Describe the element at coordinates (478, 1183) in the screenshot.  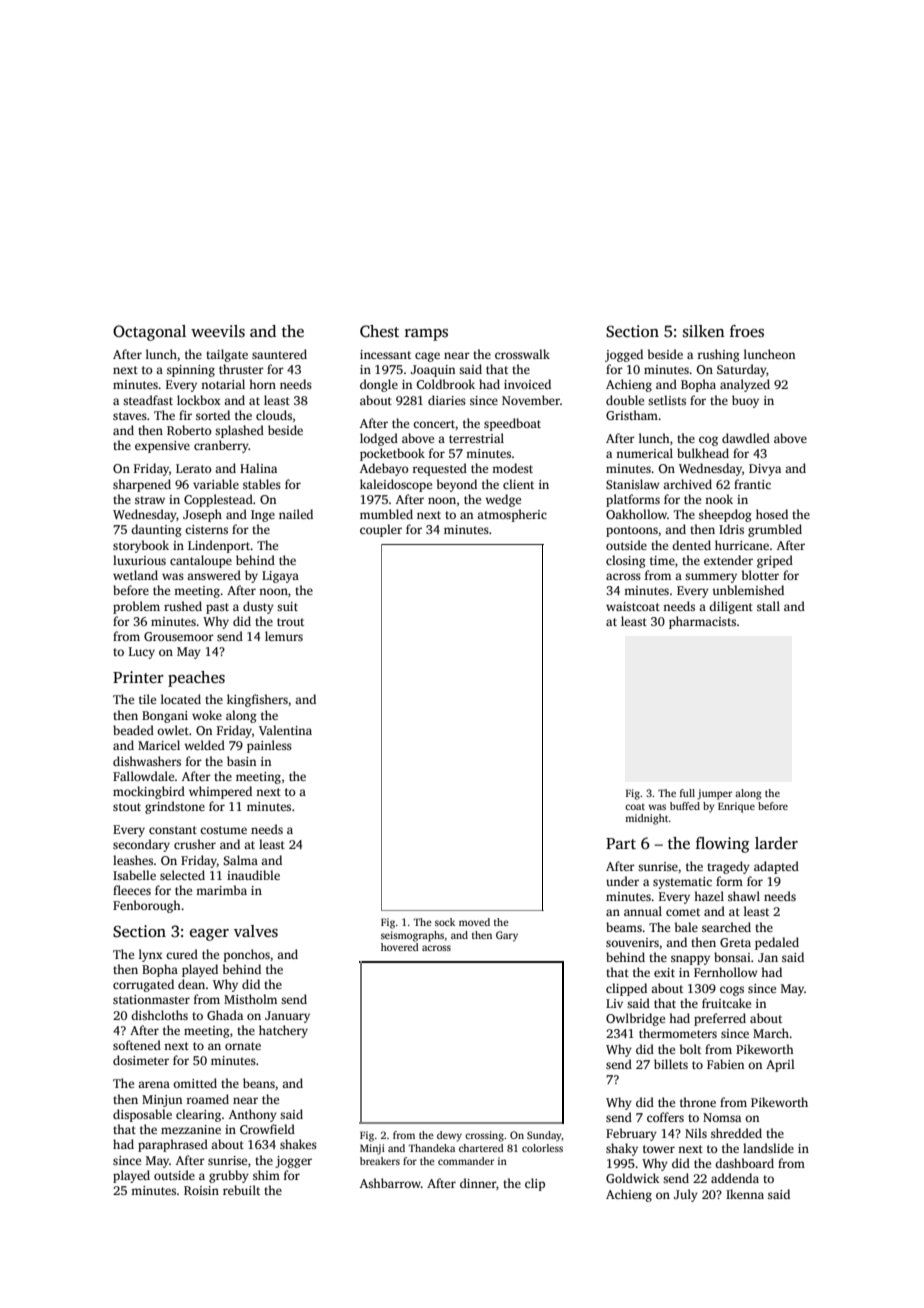
I see `dinner` at that location.
